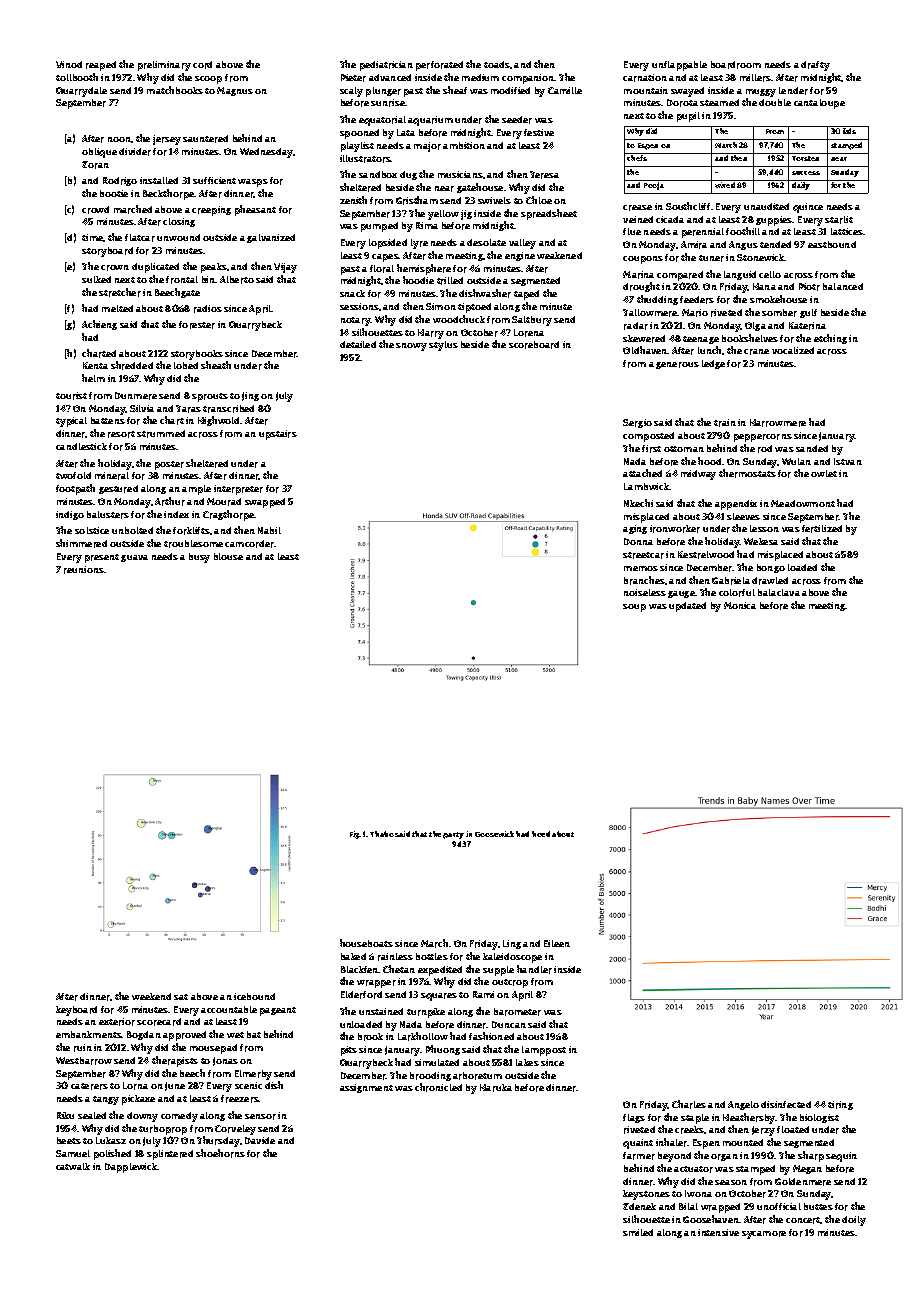  Describe the element at coordinates (645, 592) in the page. I see `noiseless` at that location.
